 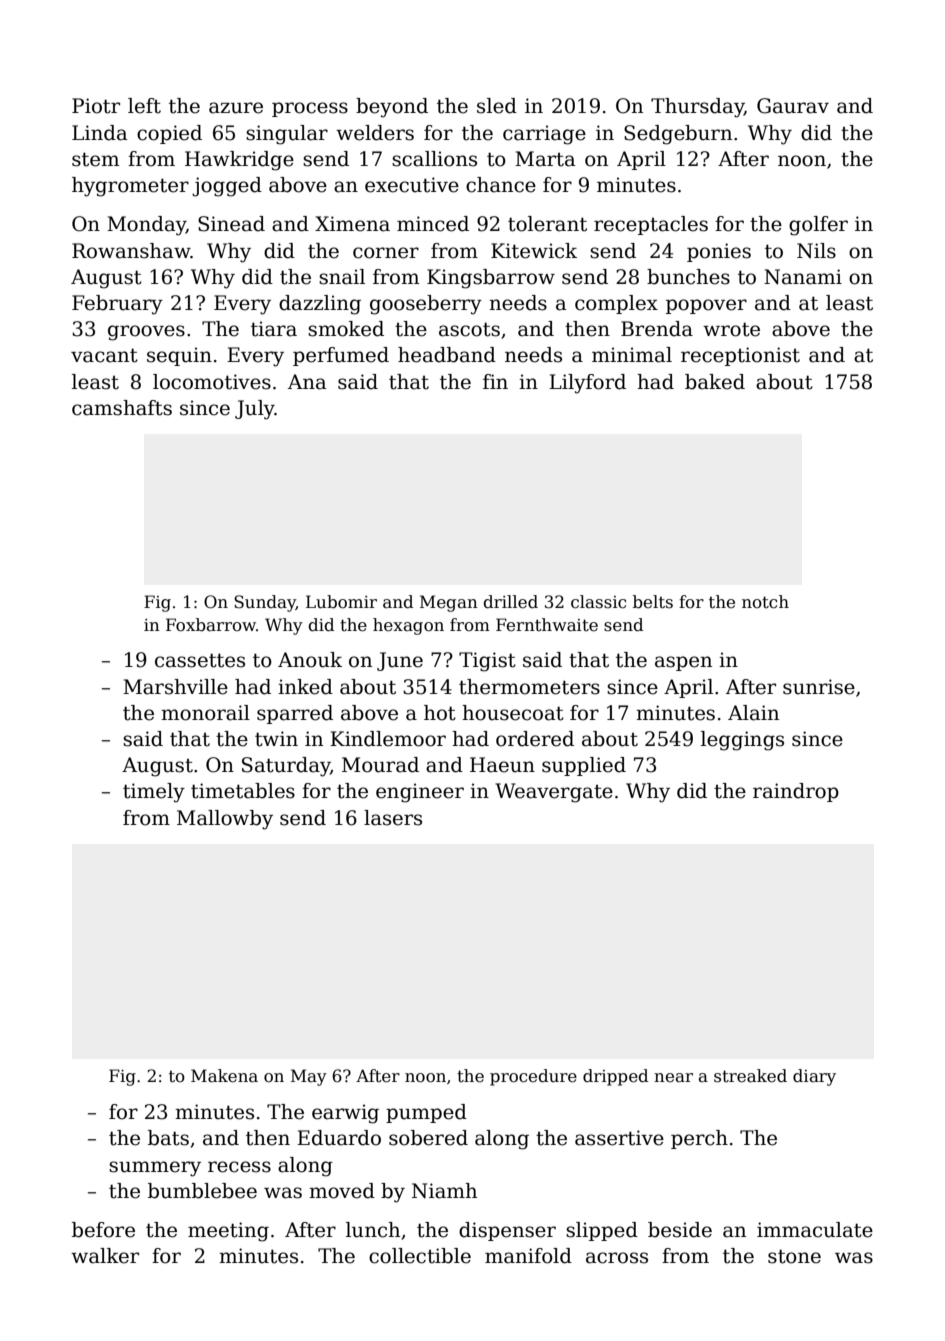 I want to click on baked, so click(x=715, y=382).
